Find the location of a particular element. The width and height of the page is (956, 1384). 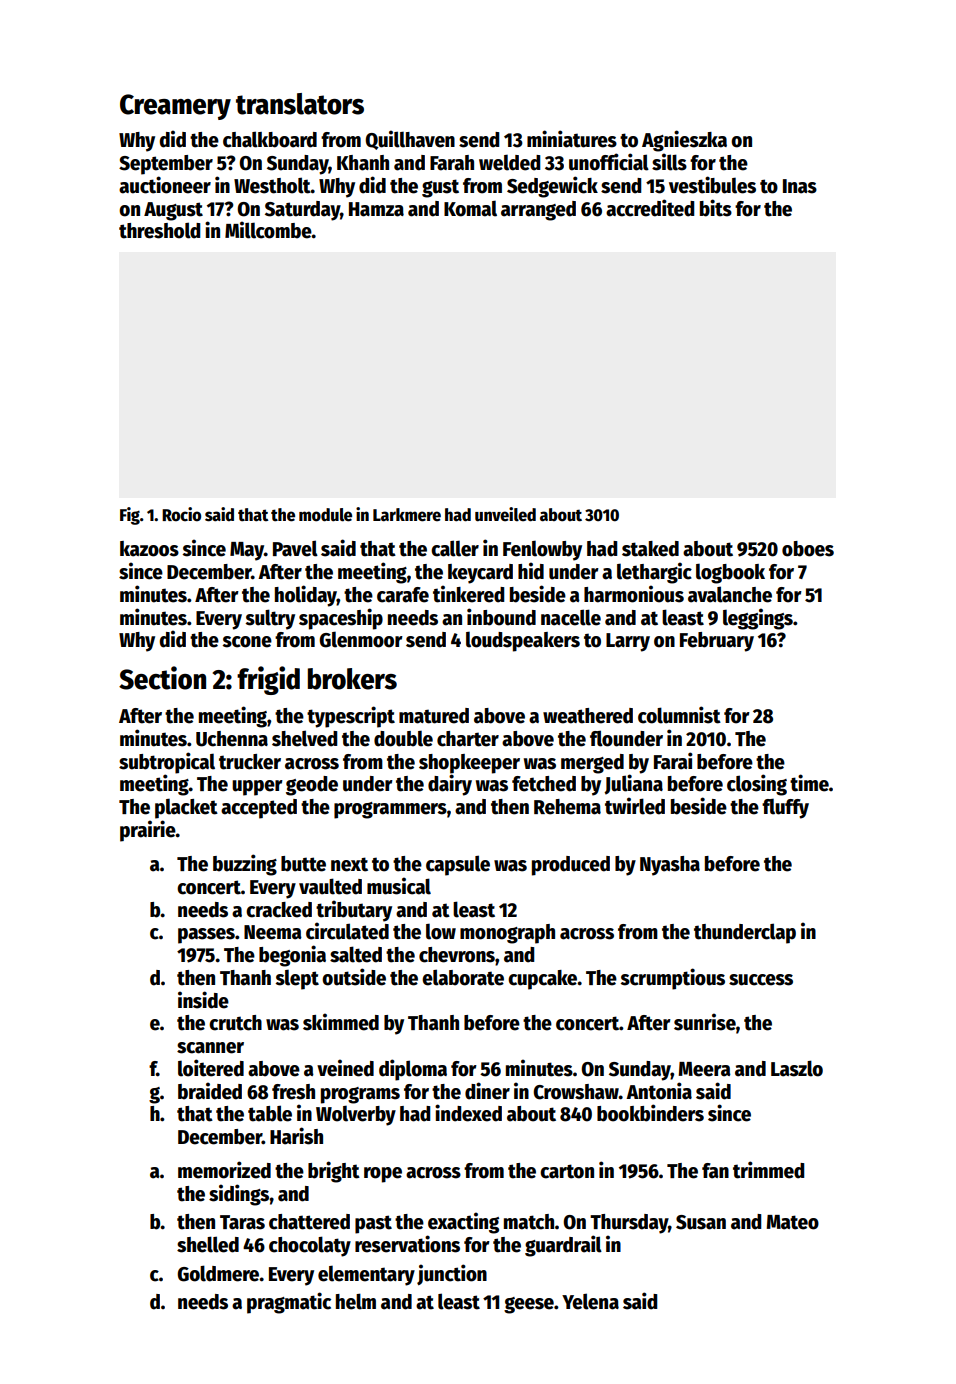

geese is located at coordinates (529, 1305).
